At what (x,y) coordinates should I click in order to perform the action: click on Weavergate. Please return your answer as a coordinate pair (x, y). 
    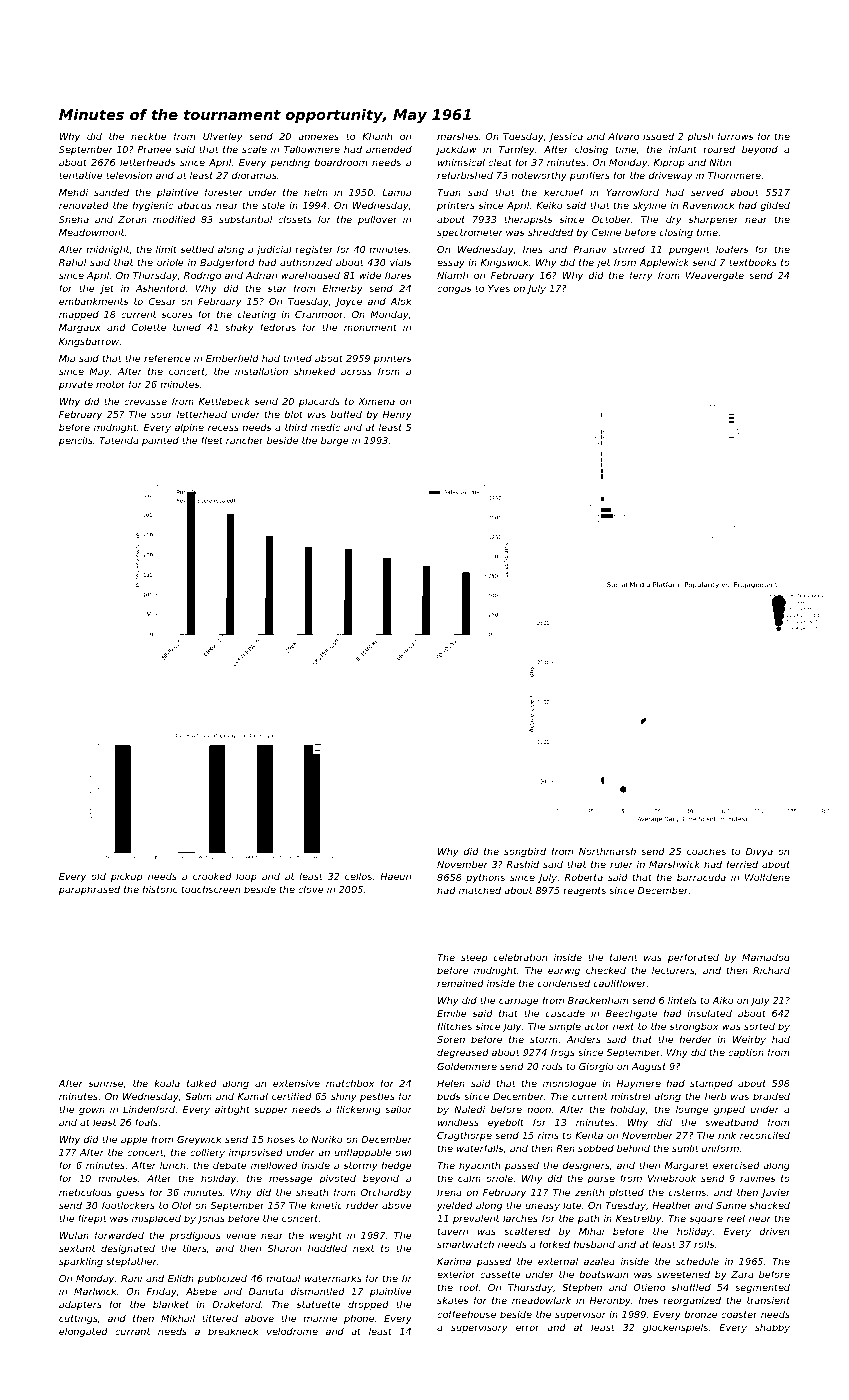
    Looking at the image, I should click on (715, 276).
